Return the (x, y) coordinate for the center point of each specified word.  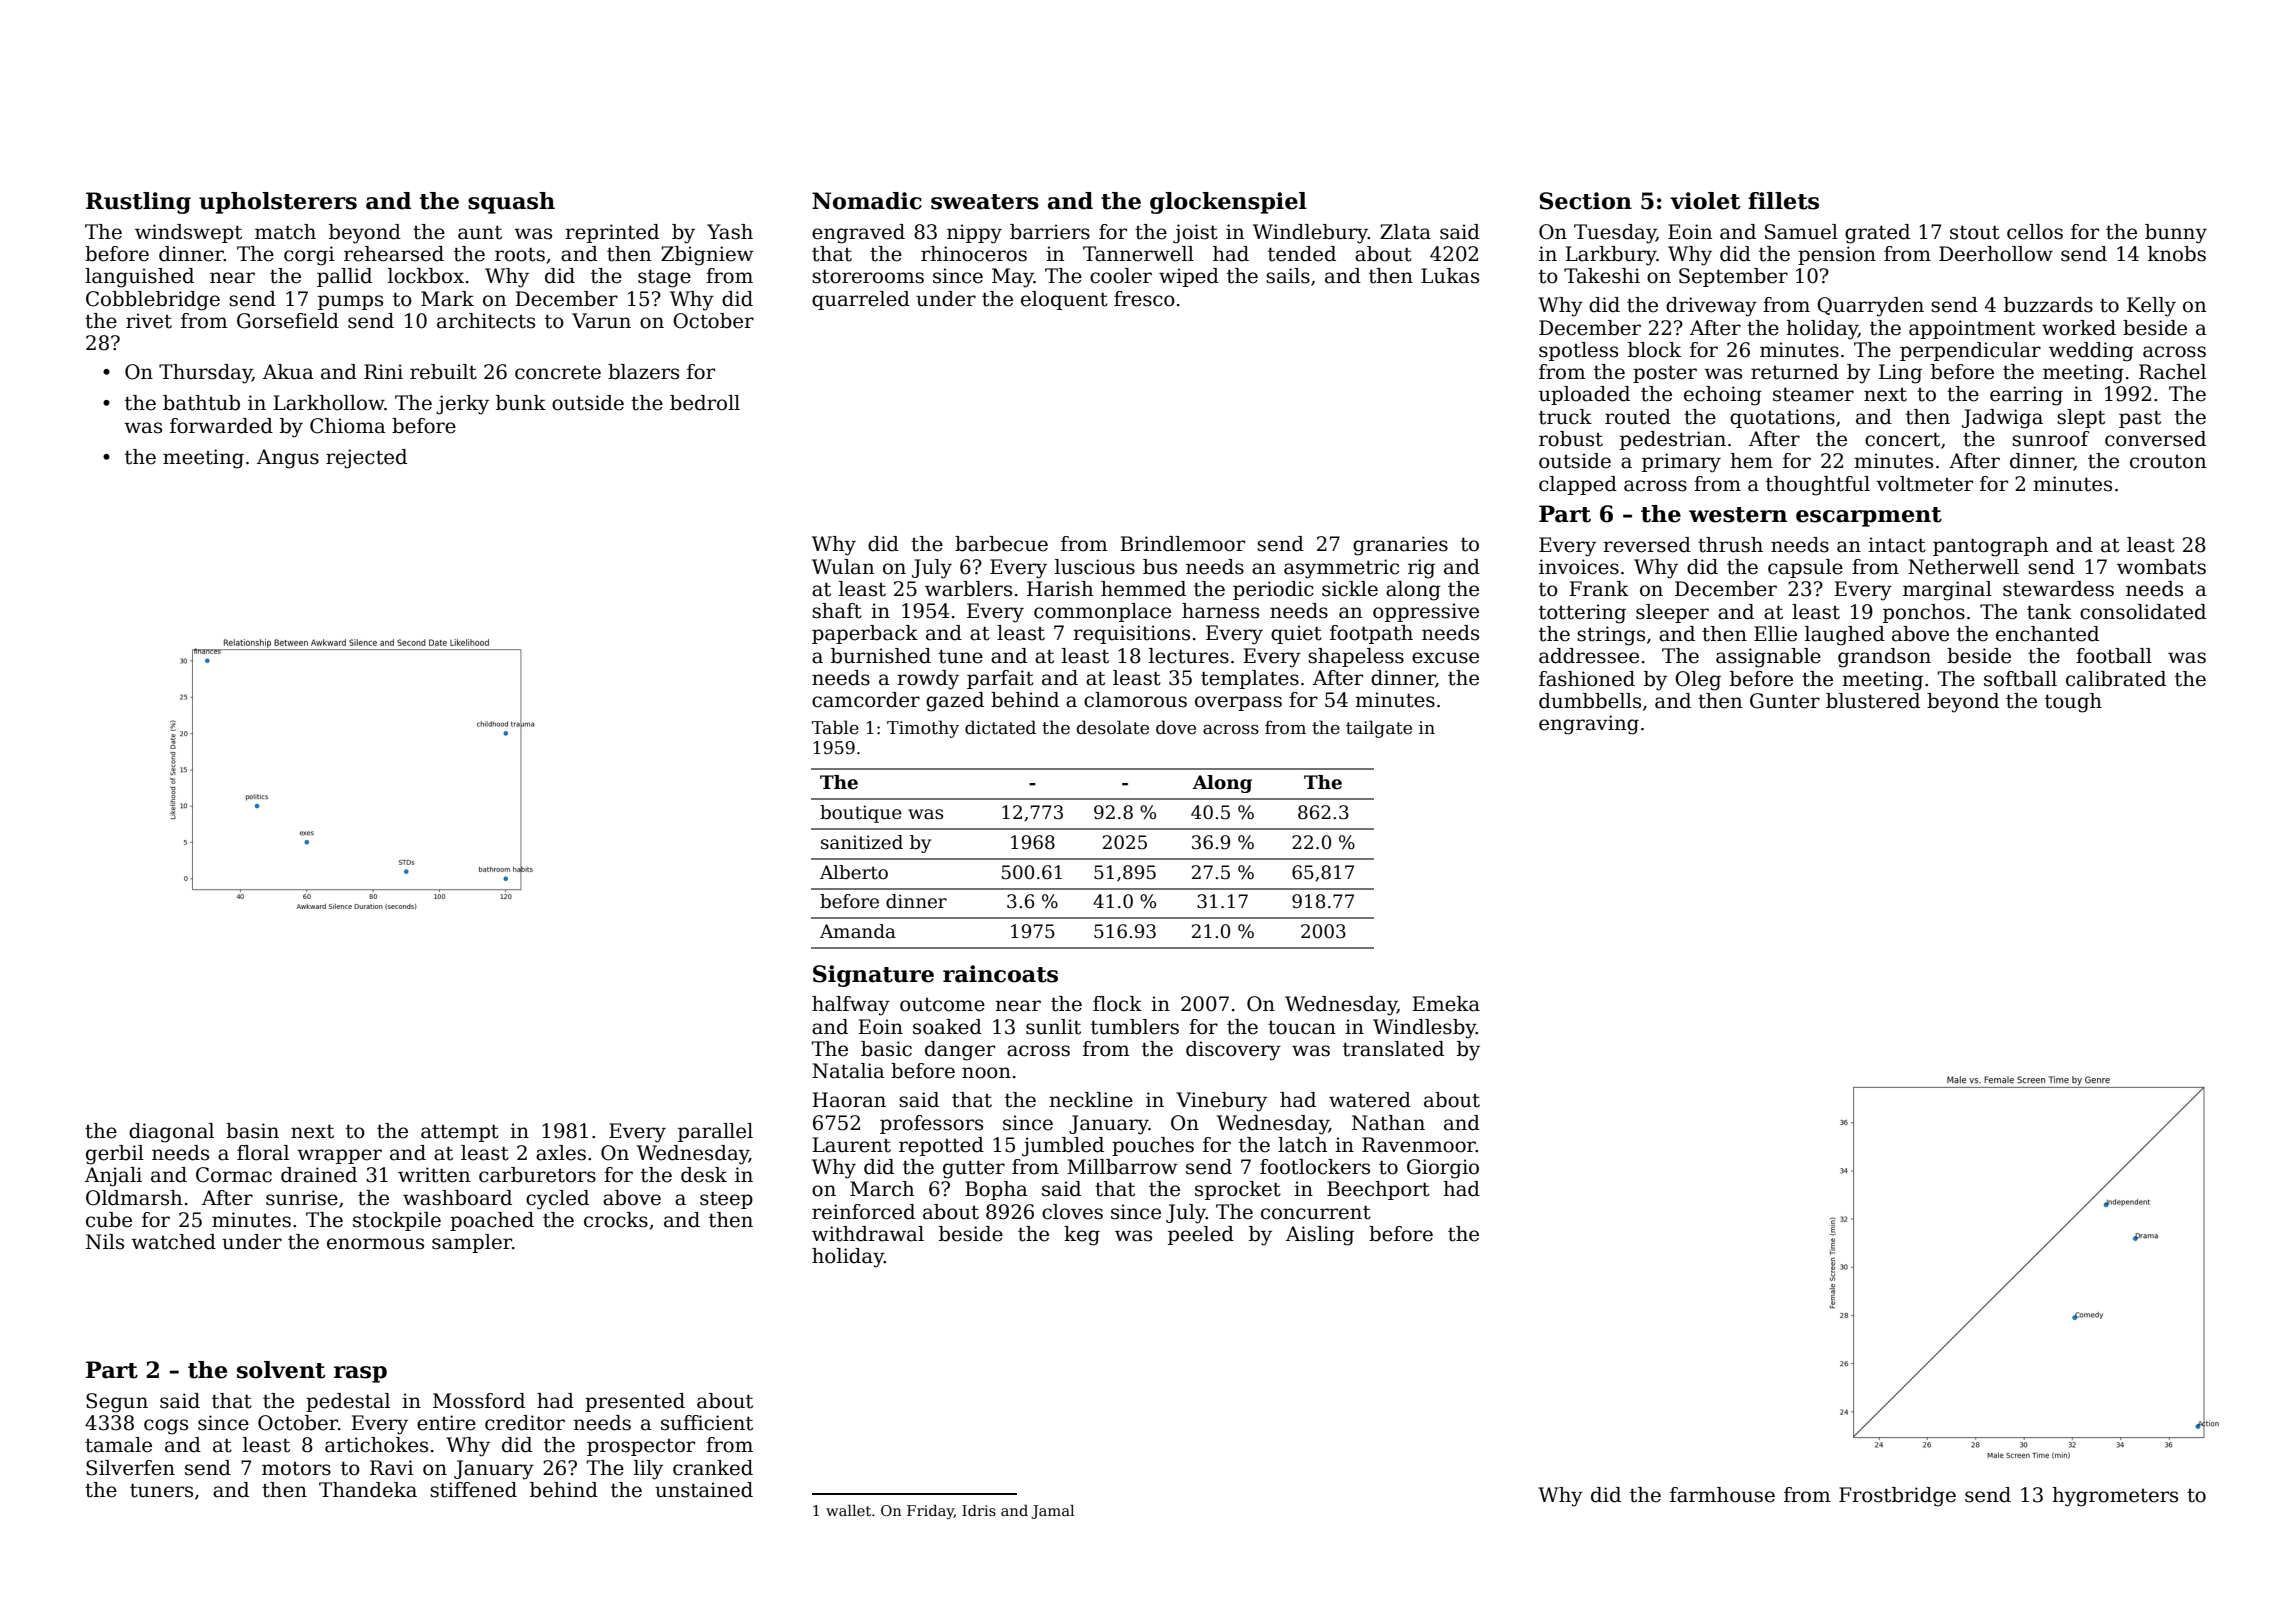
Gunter (1785, 701)
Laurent (851, 1145)
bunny (2176, 234)
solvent (281, 1370)
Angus (288, 459)
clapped (1578, 485)
